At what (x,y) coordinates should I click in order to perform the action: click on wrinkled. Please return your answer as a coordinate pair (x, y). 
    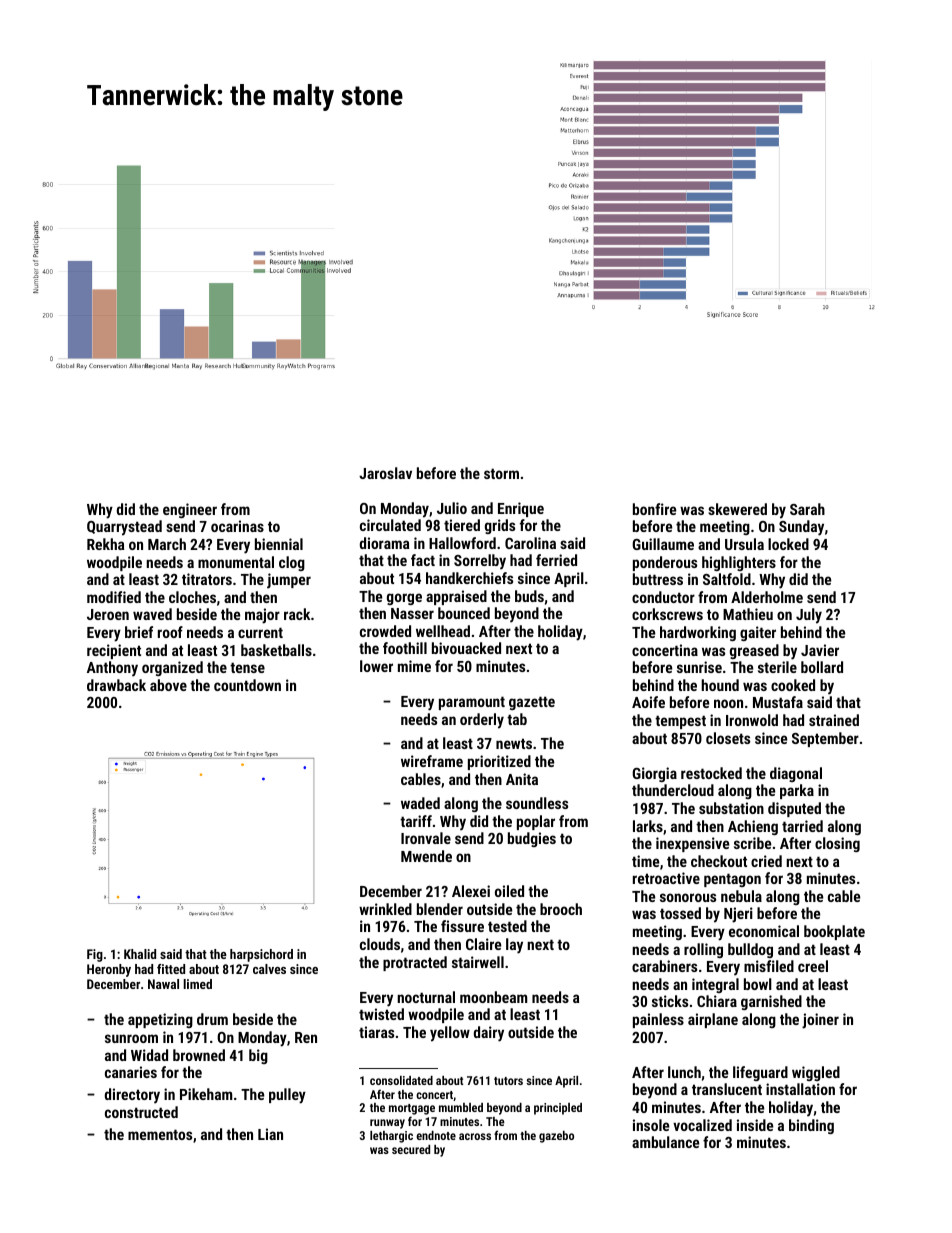
    Looking at the image, I should click on (385, 909).
